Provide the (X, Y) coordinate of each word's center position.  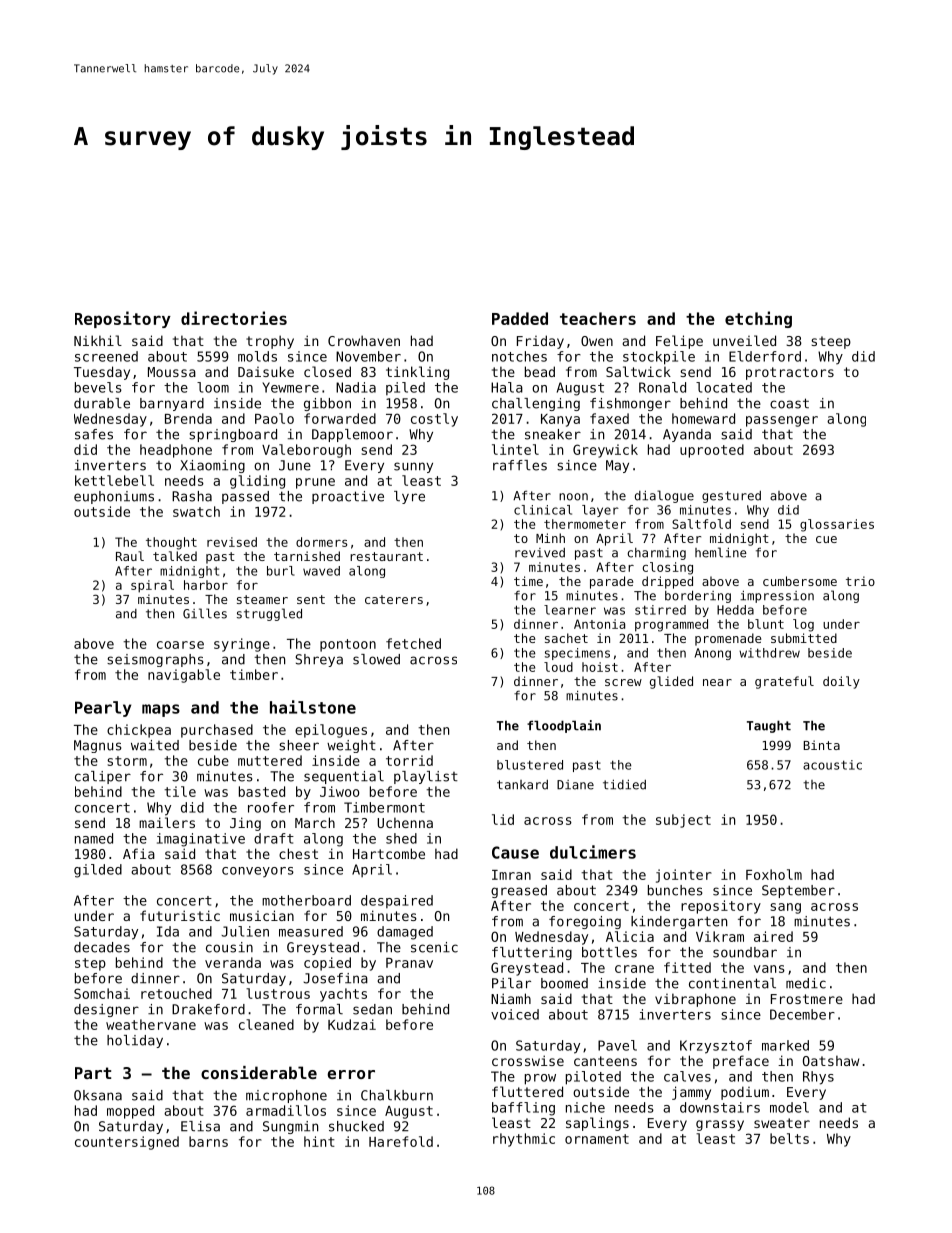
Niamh (511, 998)
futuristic (180, 915)
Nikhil (98, 340)
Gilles (205, 613)
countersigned (127, 1143)
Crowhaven (364, 340)
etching (758, 319)
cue (826, 539)
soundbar (745, 952)
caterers (394, 599)
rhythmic (524, 1140)
